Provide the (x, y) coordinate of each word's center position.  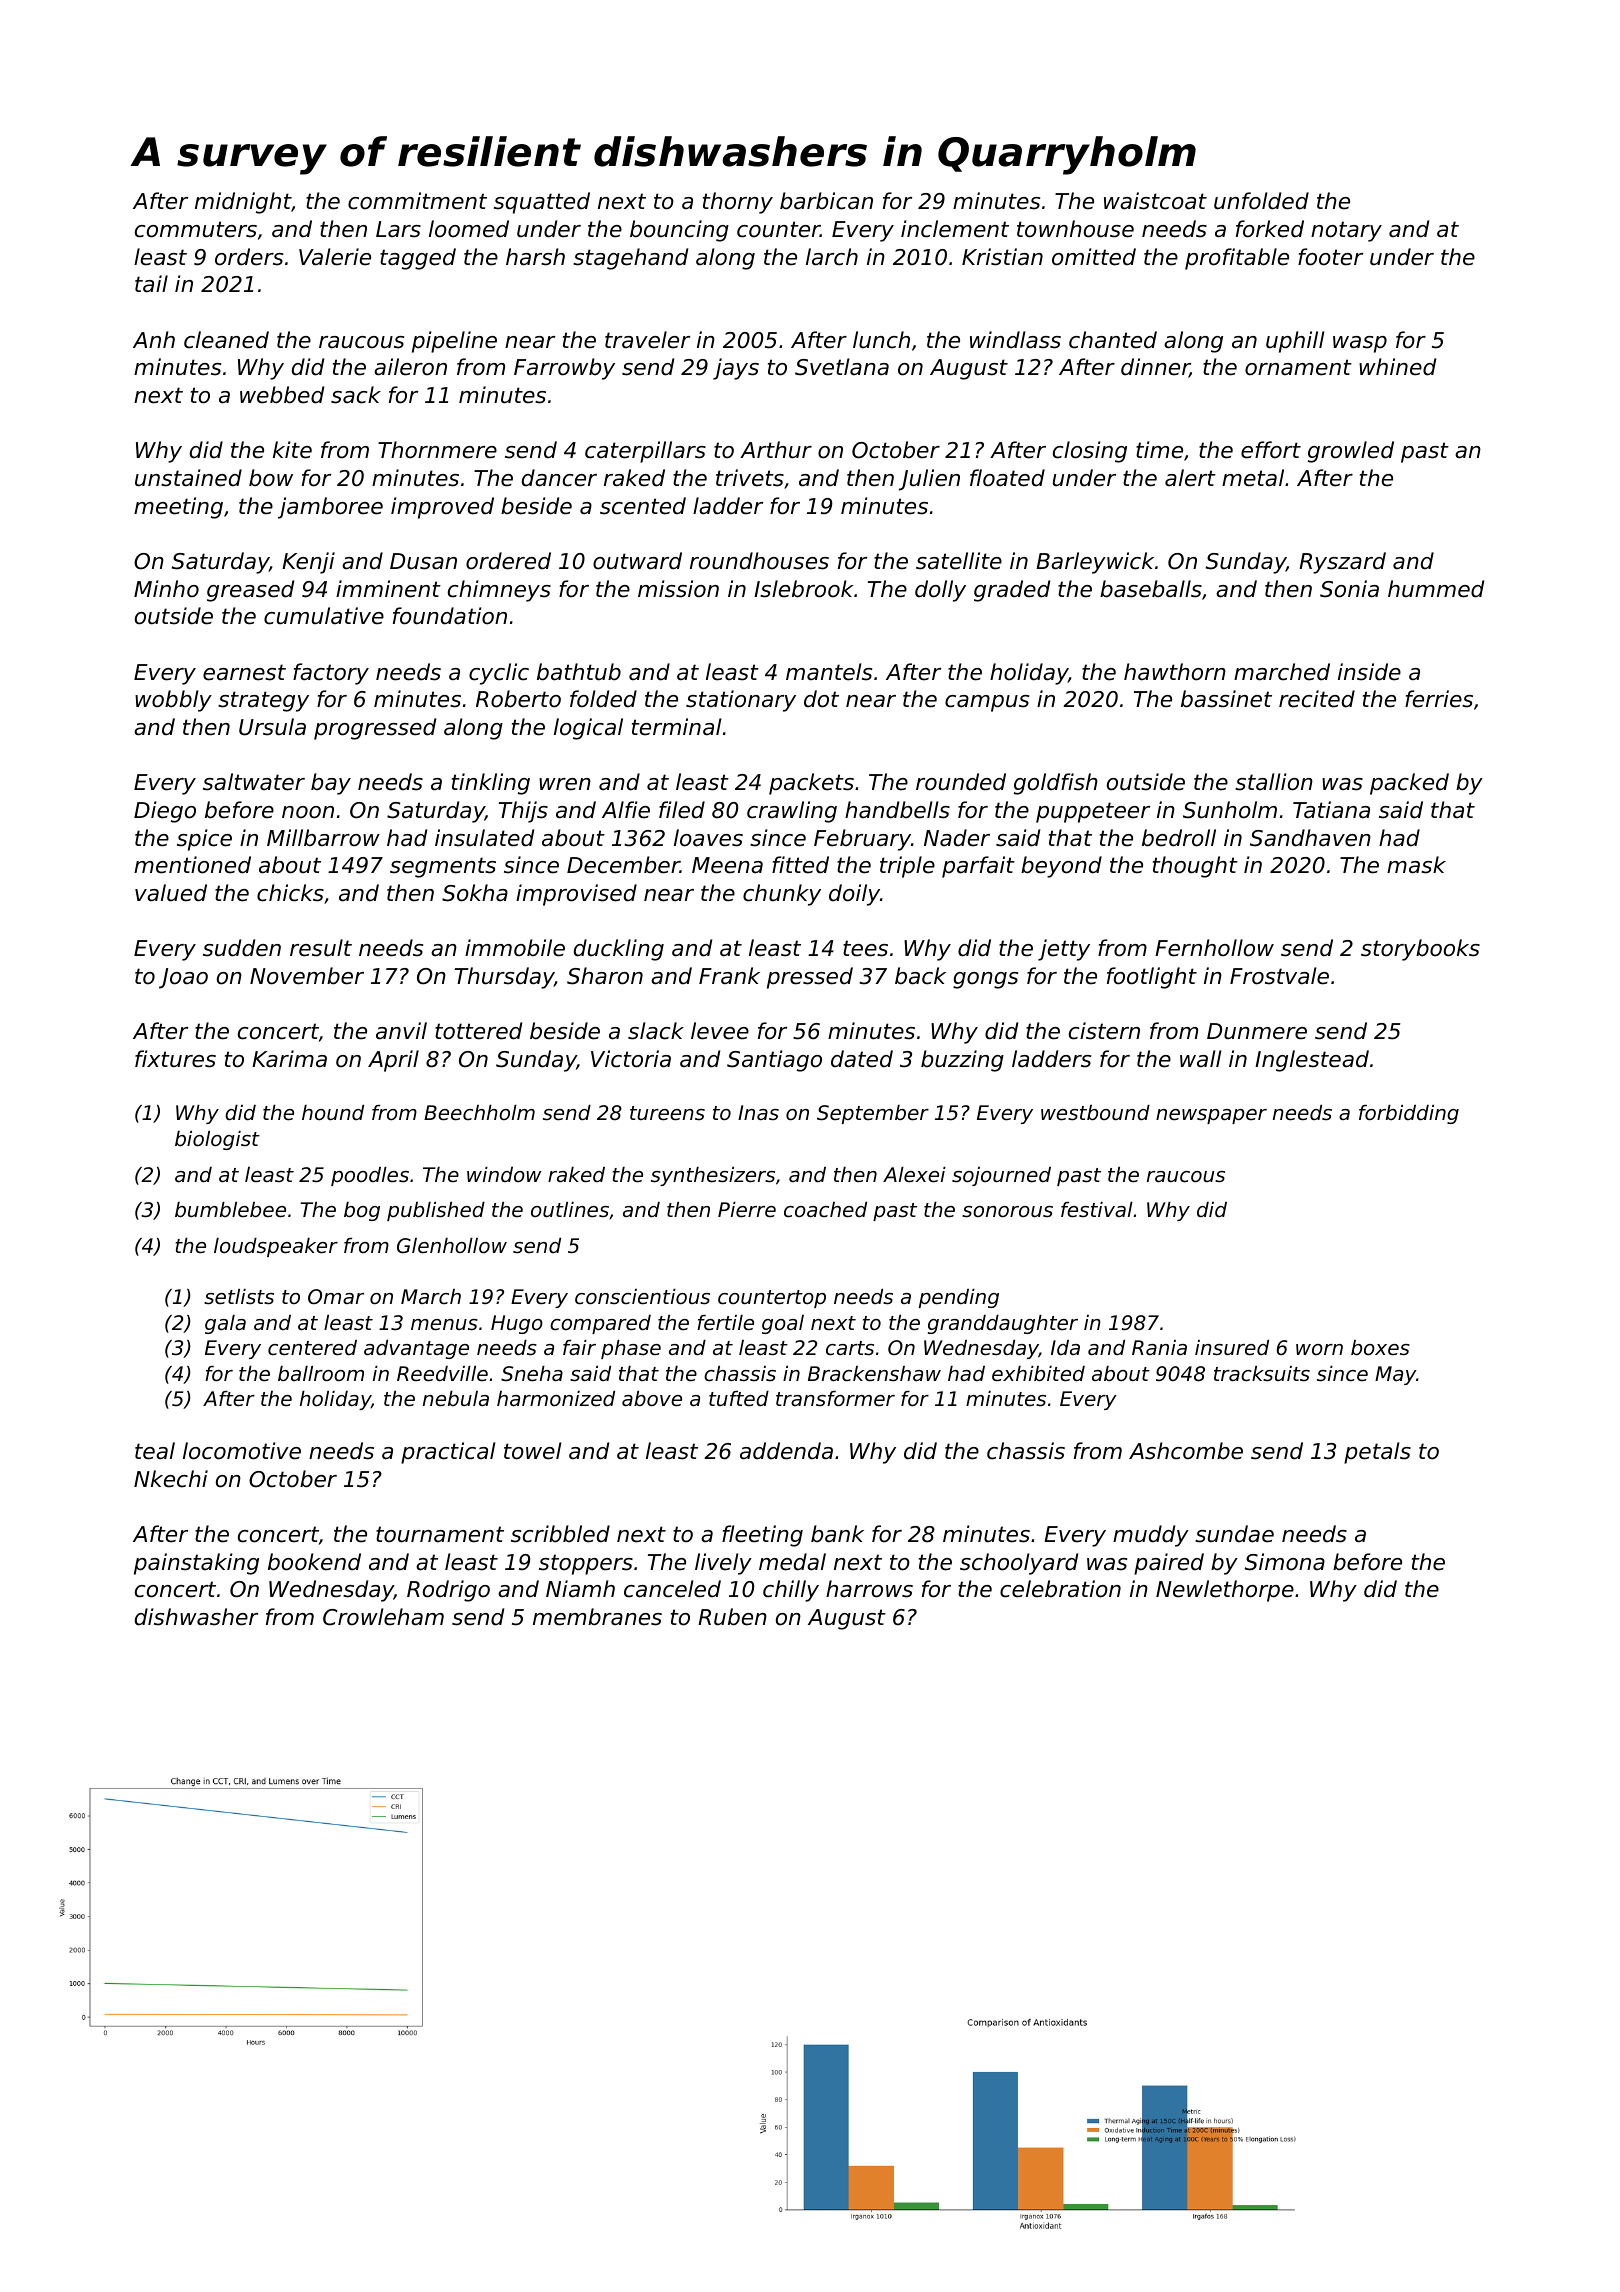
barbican (826, 201)
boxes (1380, 1348)
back (920, 976)
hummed (1436, 589)
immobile (515, 948)
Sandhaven (1310, 838)
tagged (418, 259)
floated (1007, 478)
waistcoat (1155, 201)
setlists (239, 1297)
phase (631, 1349)
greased (250, 591)
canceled (672, 1589)
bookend (314, 1562)
